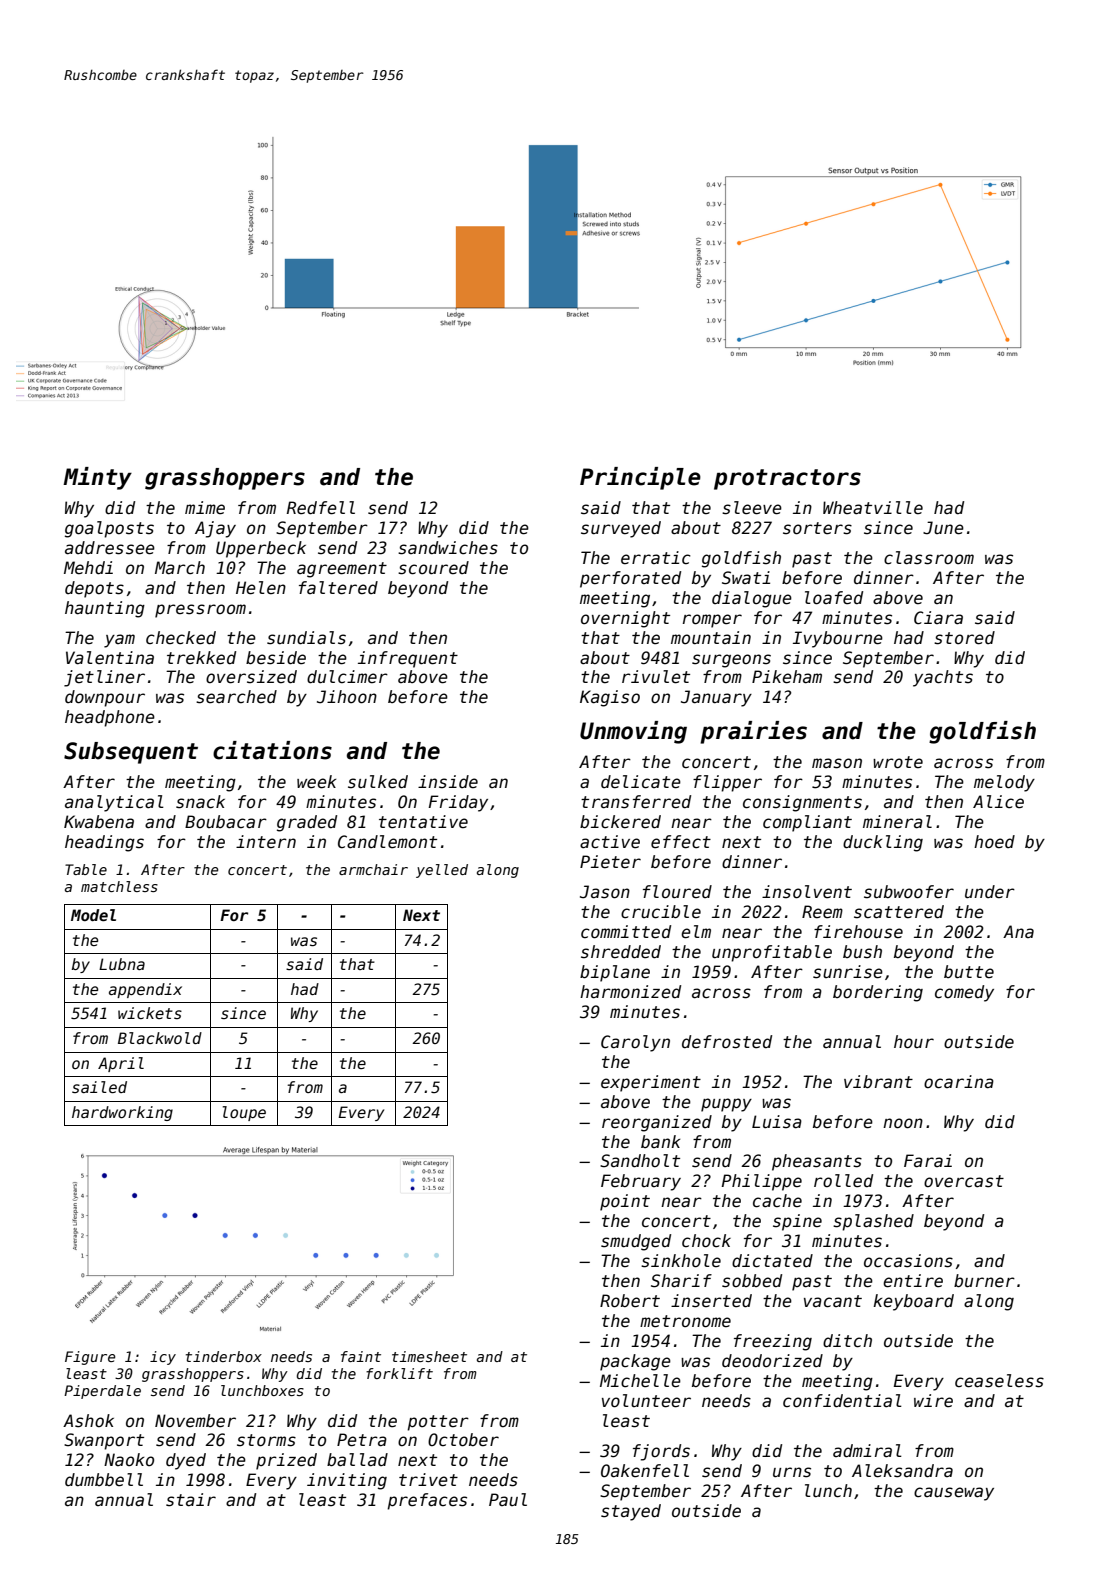 This screenshot has height=1570, width=1110. Describe the element at coordinates (621, 952) in the screenshot. I see `shredded` at that location.
